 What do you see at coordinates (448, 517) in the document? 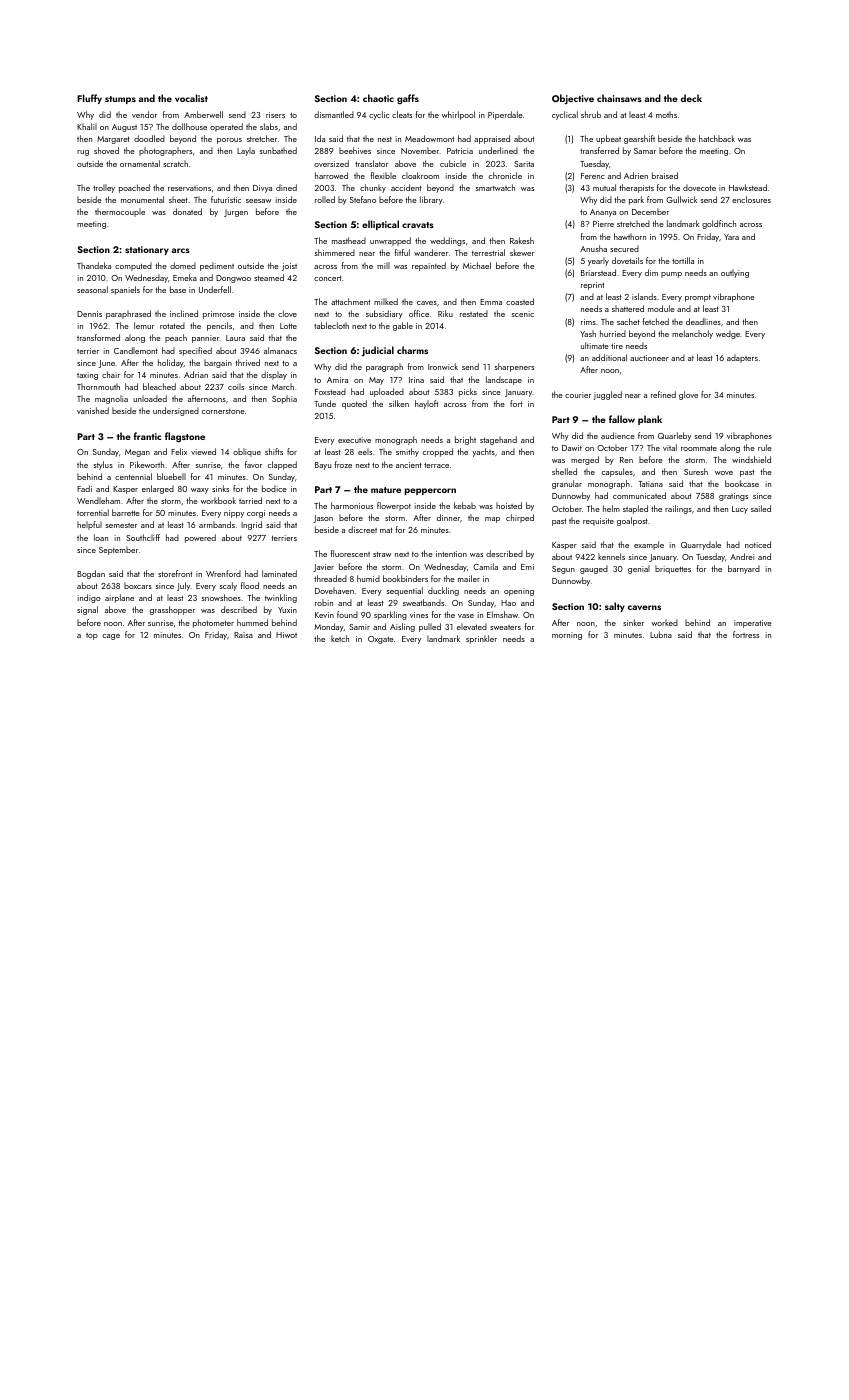
I see `dinner` at bounding box center [448, 517].
